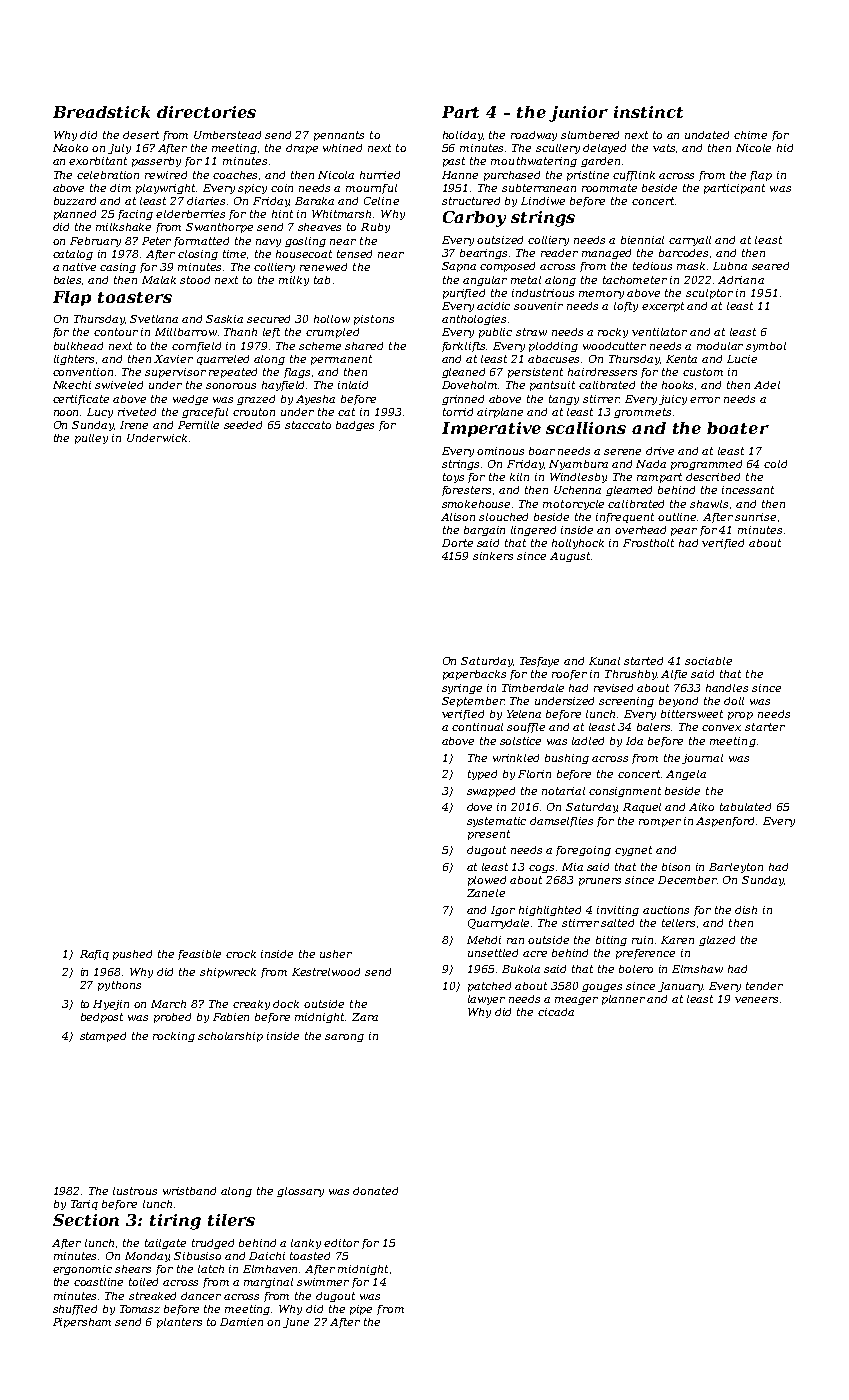 The height and width of the screenshot is (1400, 849). What do you see at coordinates (374, 320) in the screenshot?
I see `pistons` at bounding box center [374, 320].
